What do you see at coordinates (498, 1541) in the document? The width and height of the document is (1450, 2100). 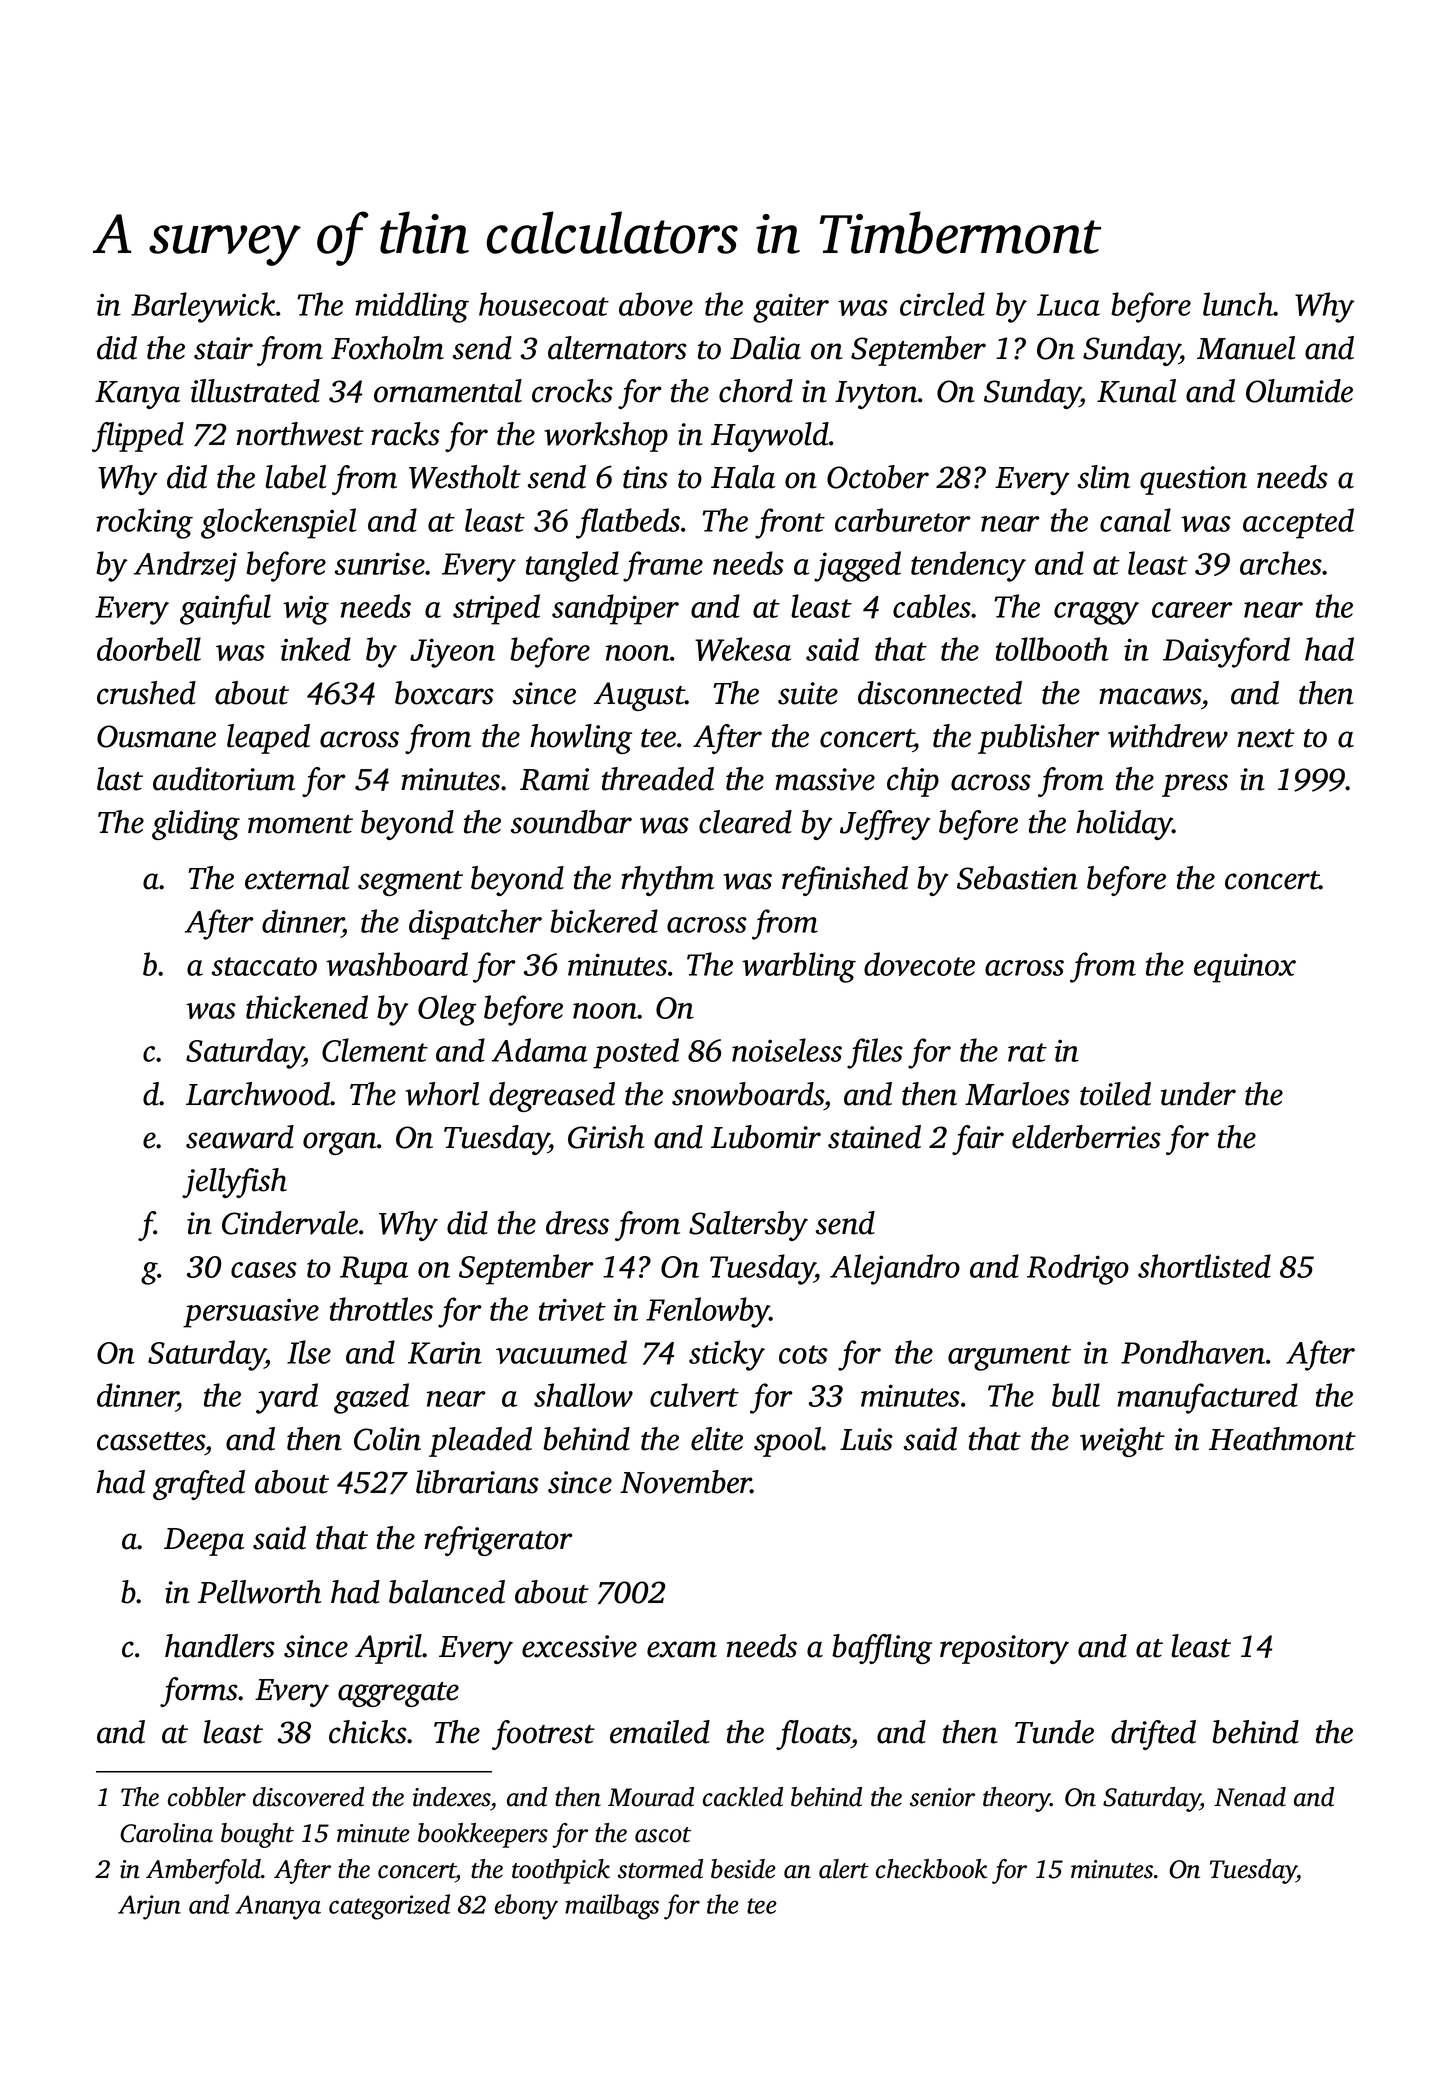 I see `refrigerator` at bounding box center [498, 1541].
